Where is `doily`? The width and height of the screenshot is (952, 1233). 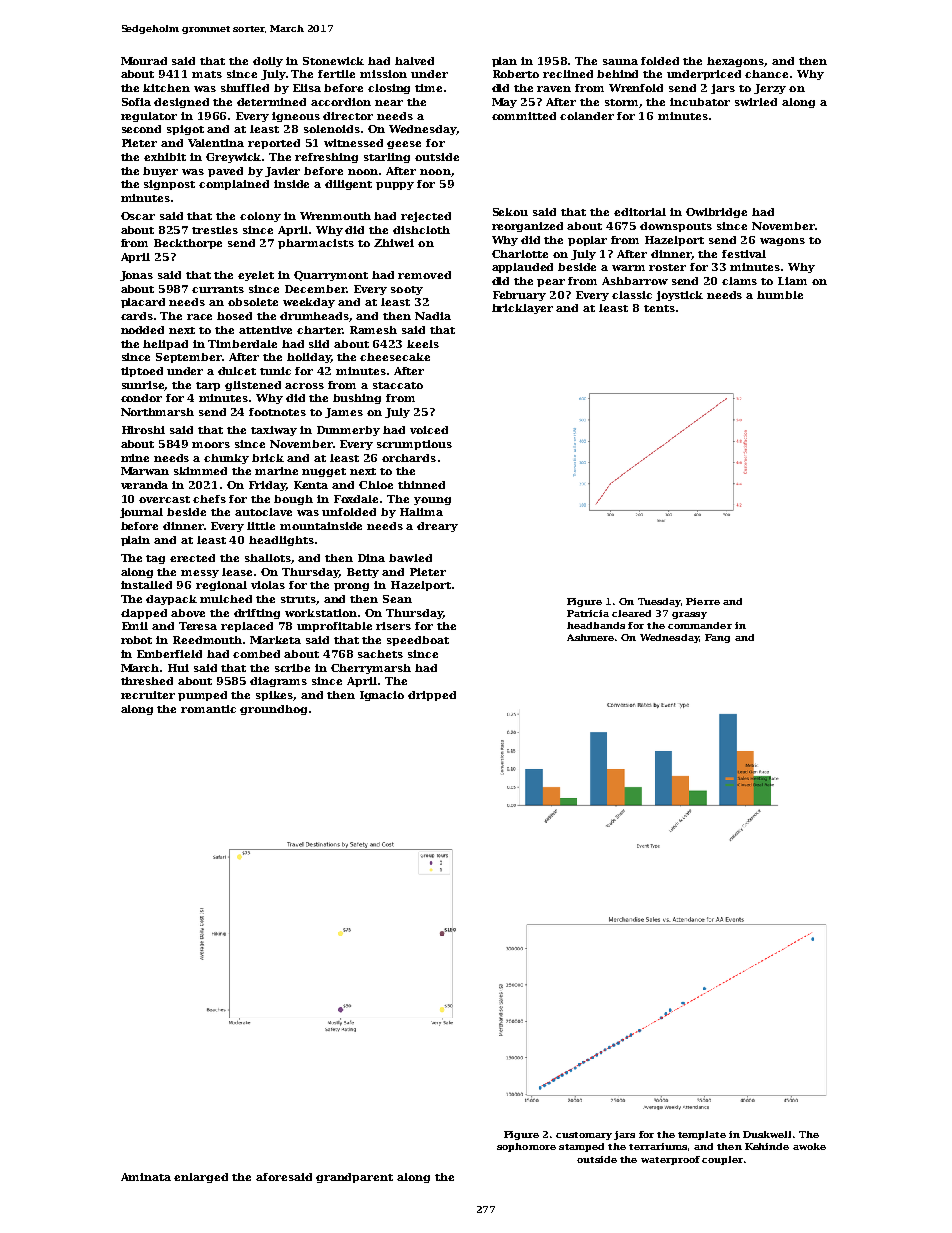 doily is located at coordinates (268, 62).
